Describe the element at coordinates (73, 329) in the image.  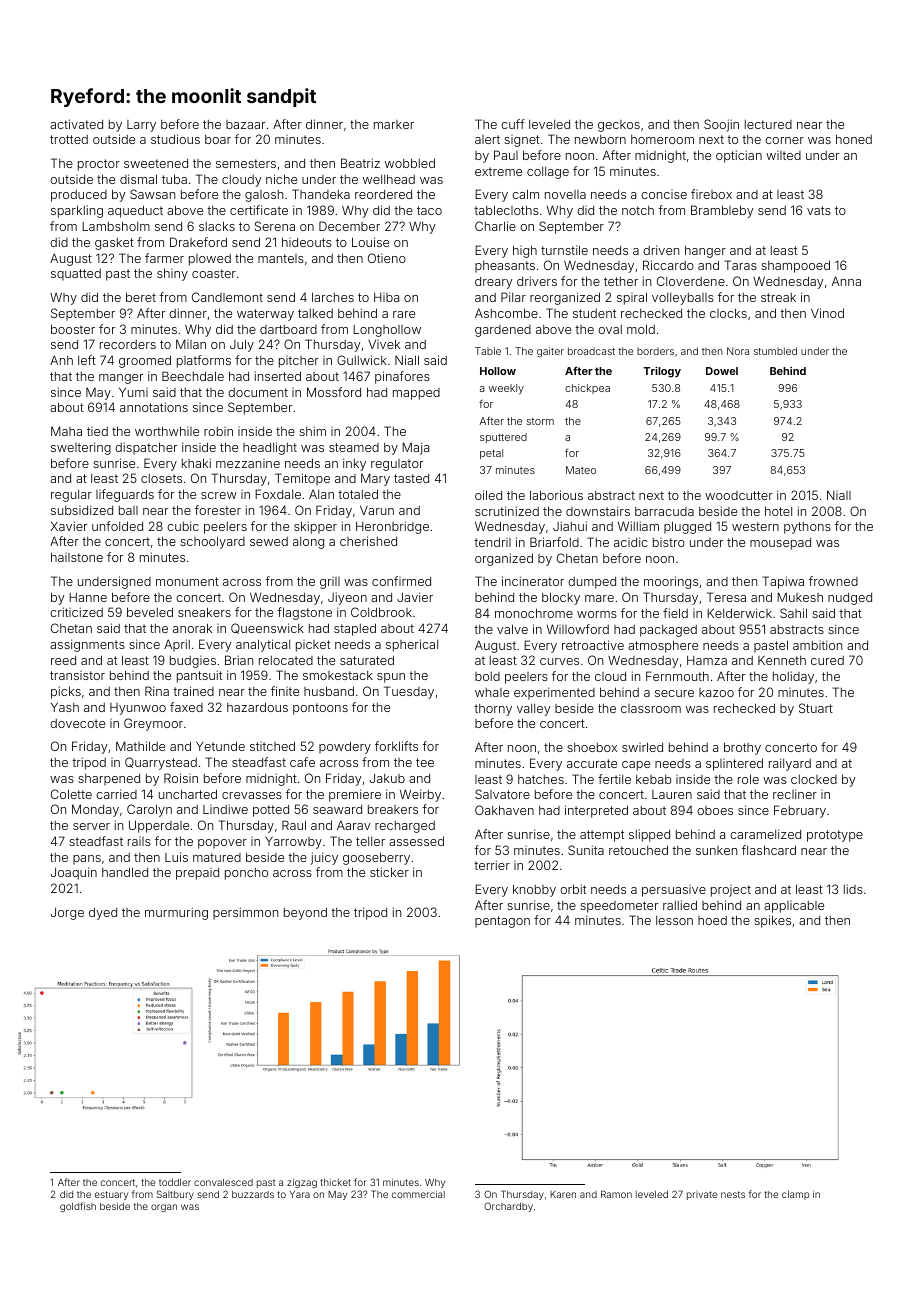
I see `booster` at that location.
